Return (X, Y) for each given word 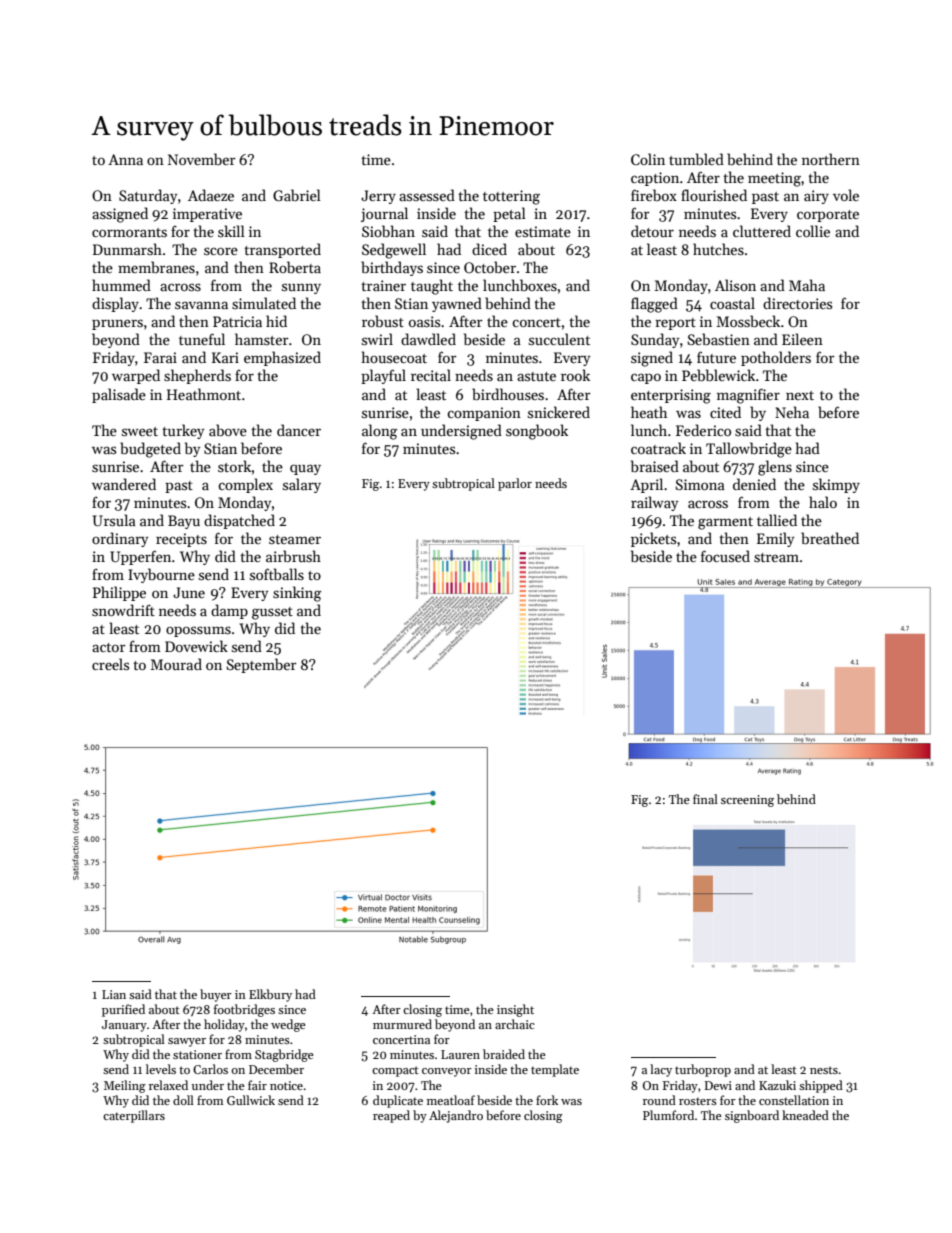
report (675, 324)
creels (110, 664)
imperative (207, 215)
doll (183, 1100)
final (705, 799)
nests (824, 1070)
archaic (515, 1024)
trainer (383, 285)
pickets (653, 539)
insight (515, 1010)
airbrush (293, 556)
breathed (830, 538)
